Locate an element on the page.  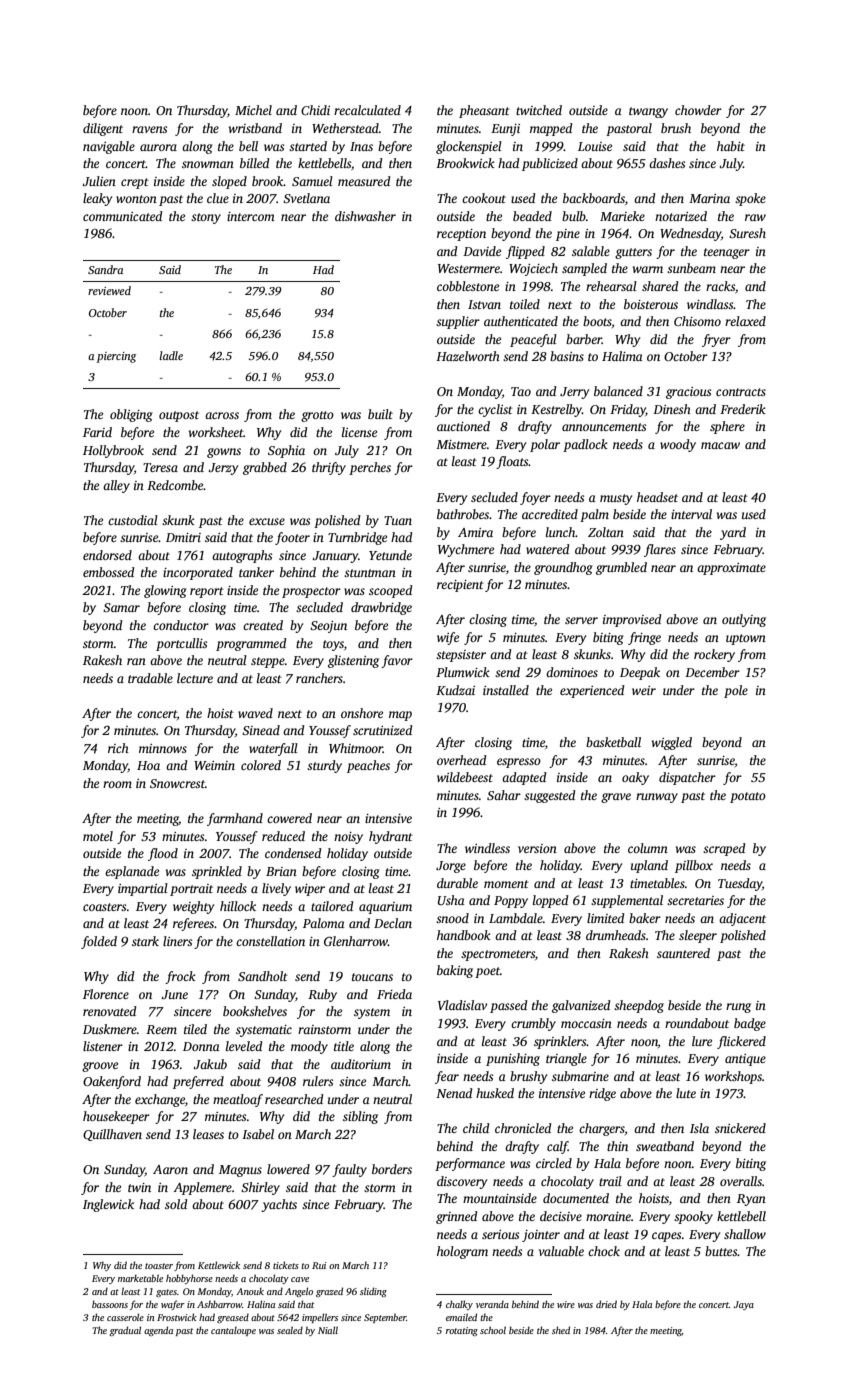
chowder is located at coordinates (698, 110).
